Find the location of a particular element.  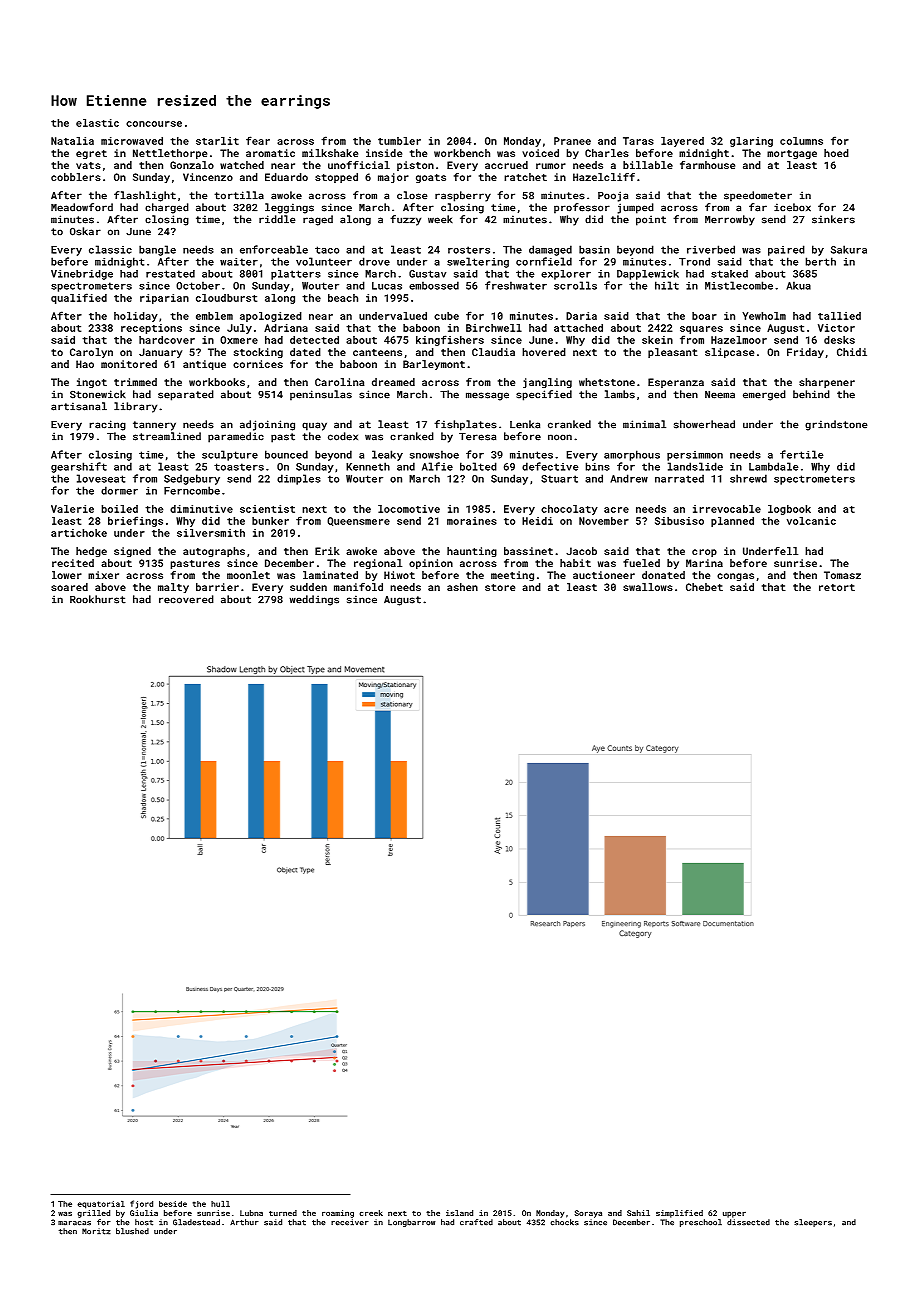

ashen is located at coordinates (462, 587).
